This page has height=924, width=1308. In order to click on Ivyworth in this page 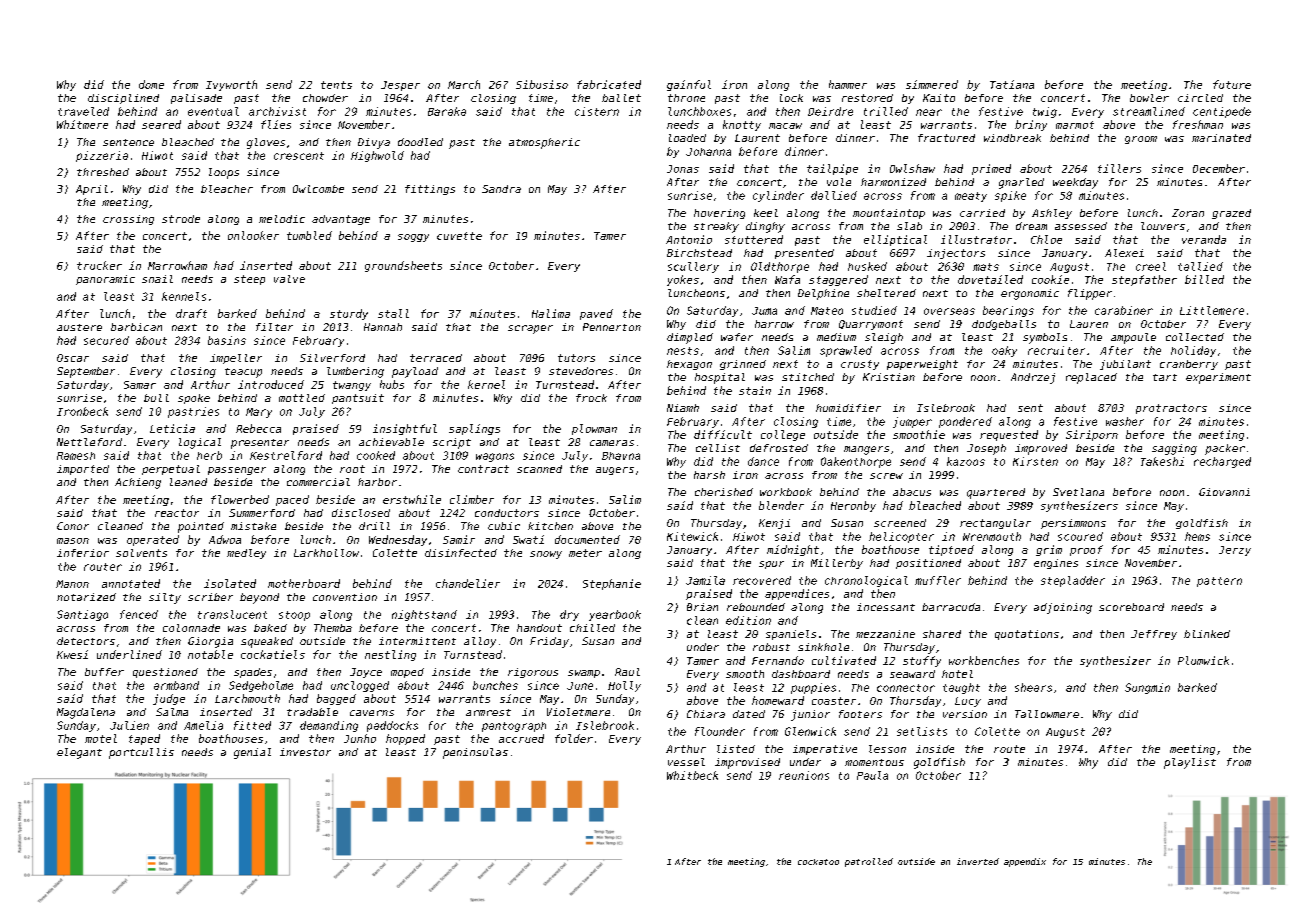, I will do `click(231, 85)`.
